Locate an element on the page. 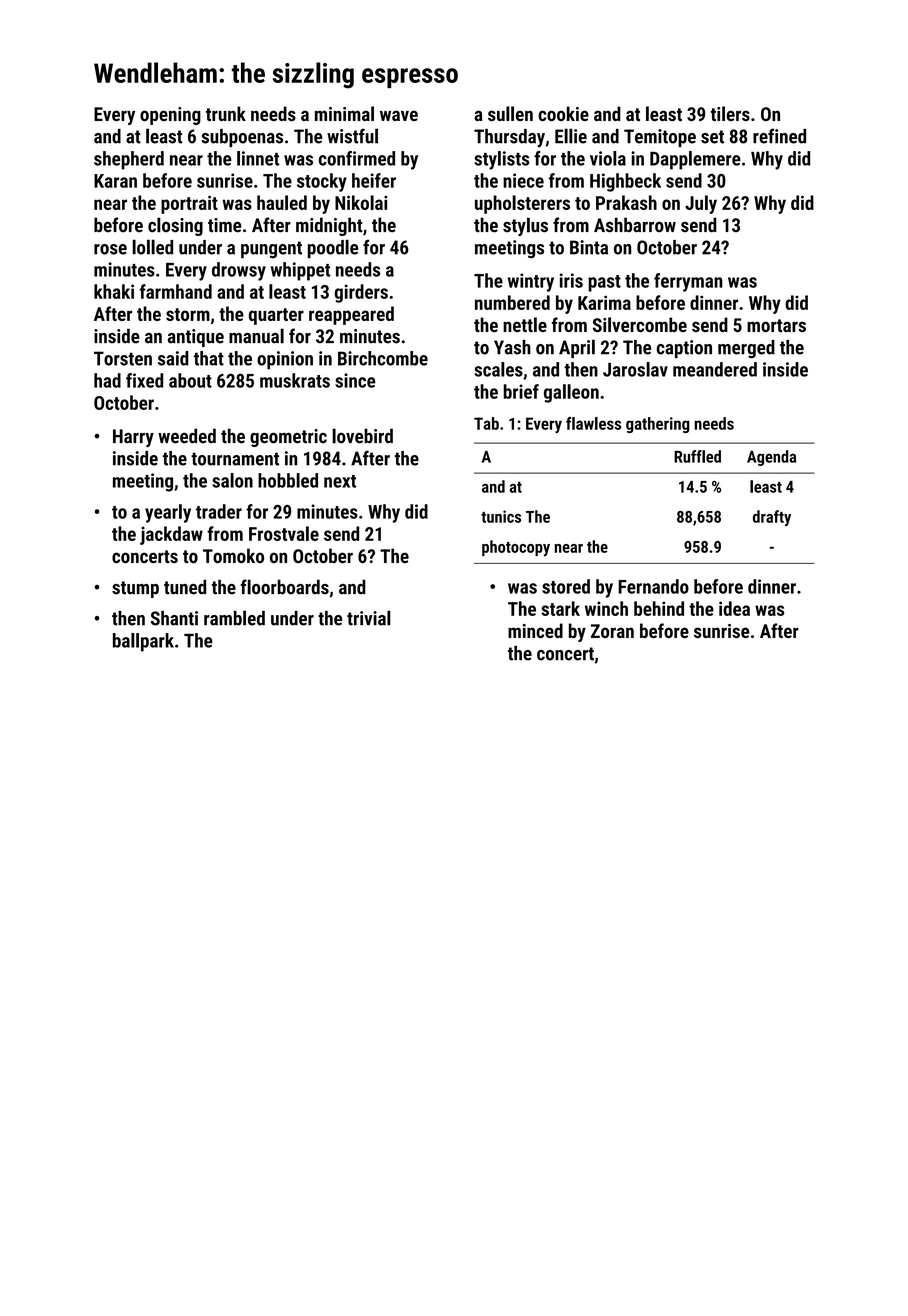 This page has height=1316, width=908. manual is located at coordinates (256, 336).
